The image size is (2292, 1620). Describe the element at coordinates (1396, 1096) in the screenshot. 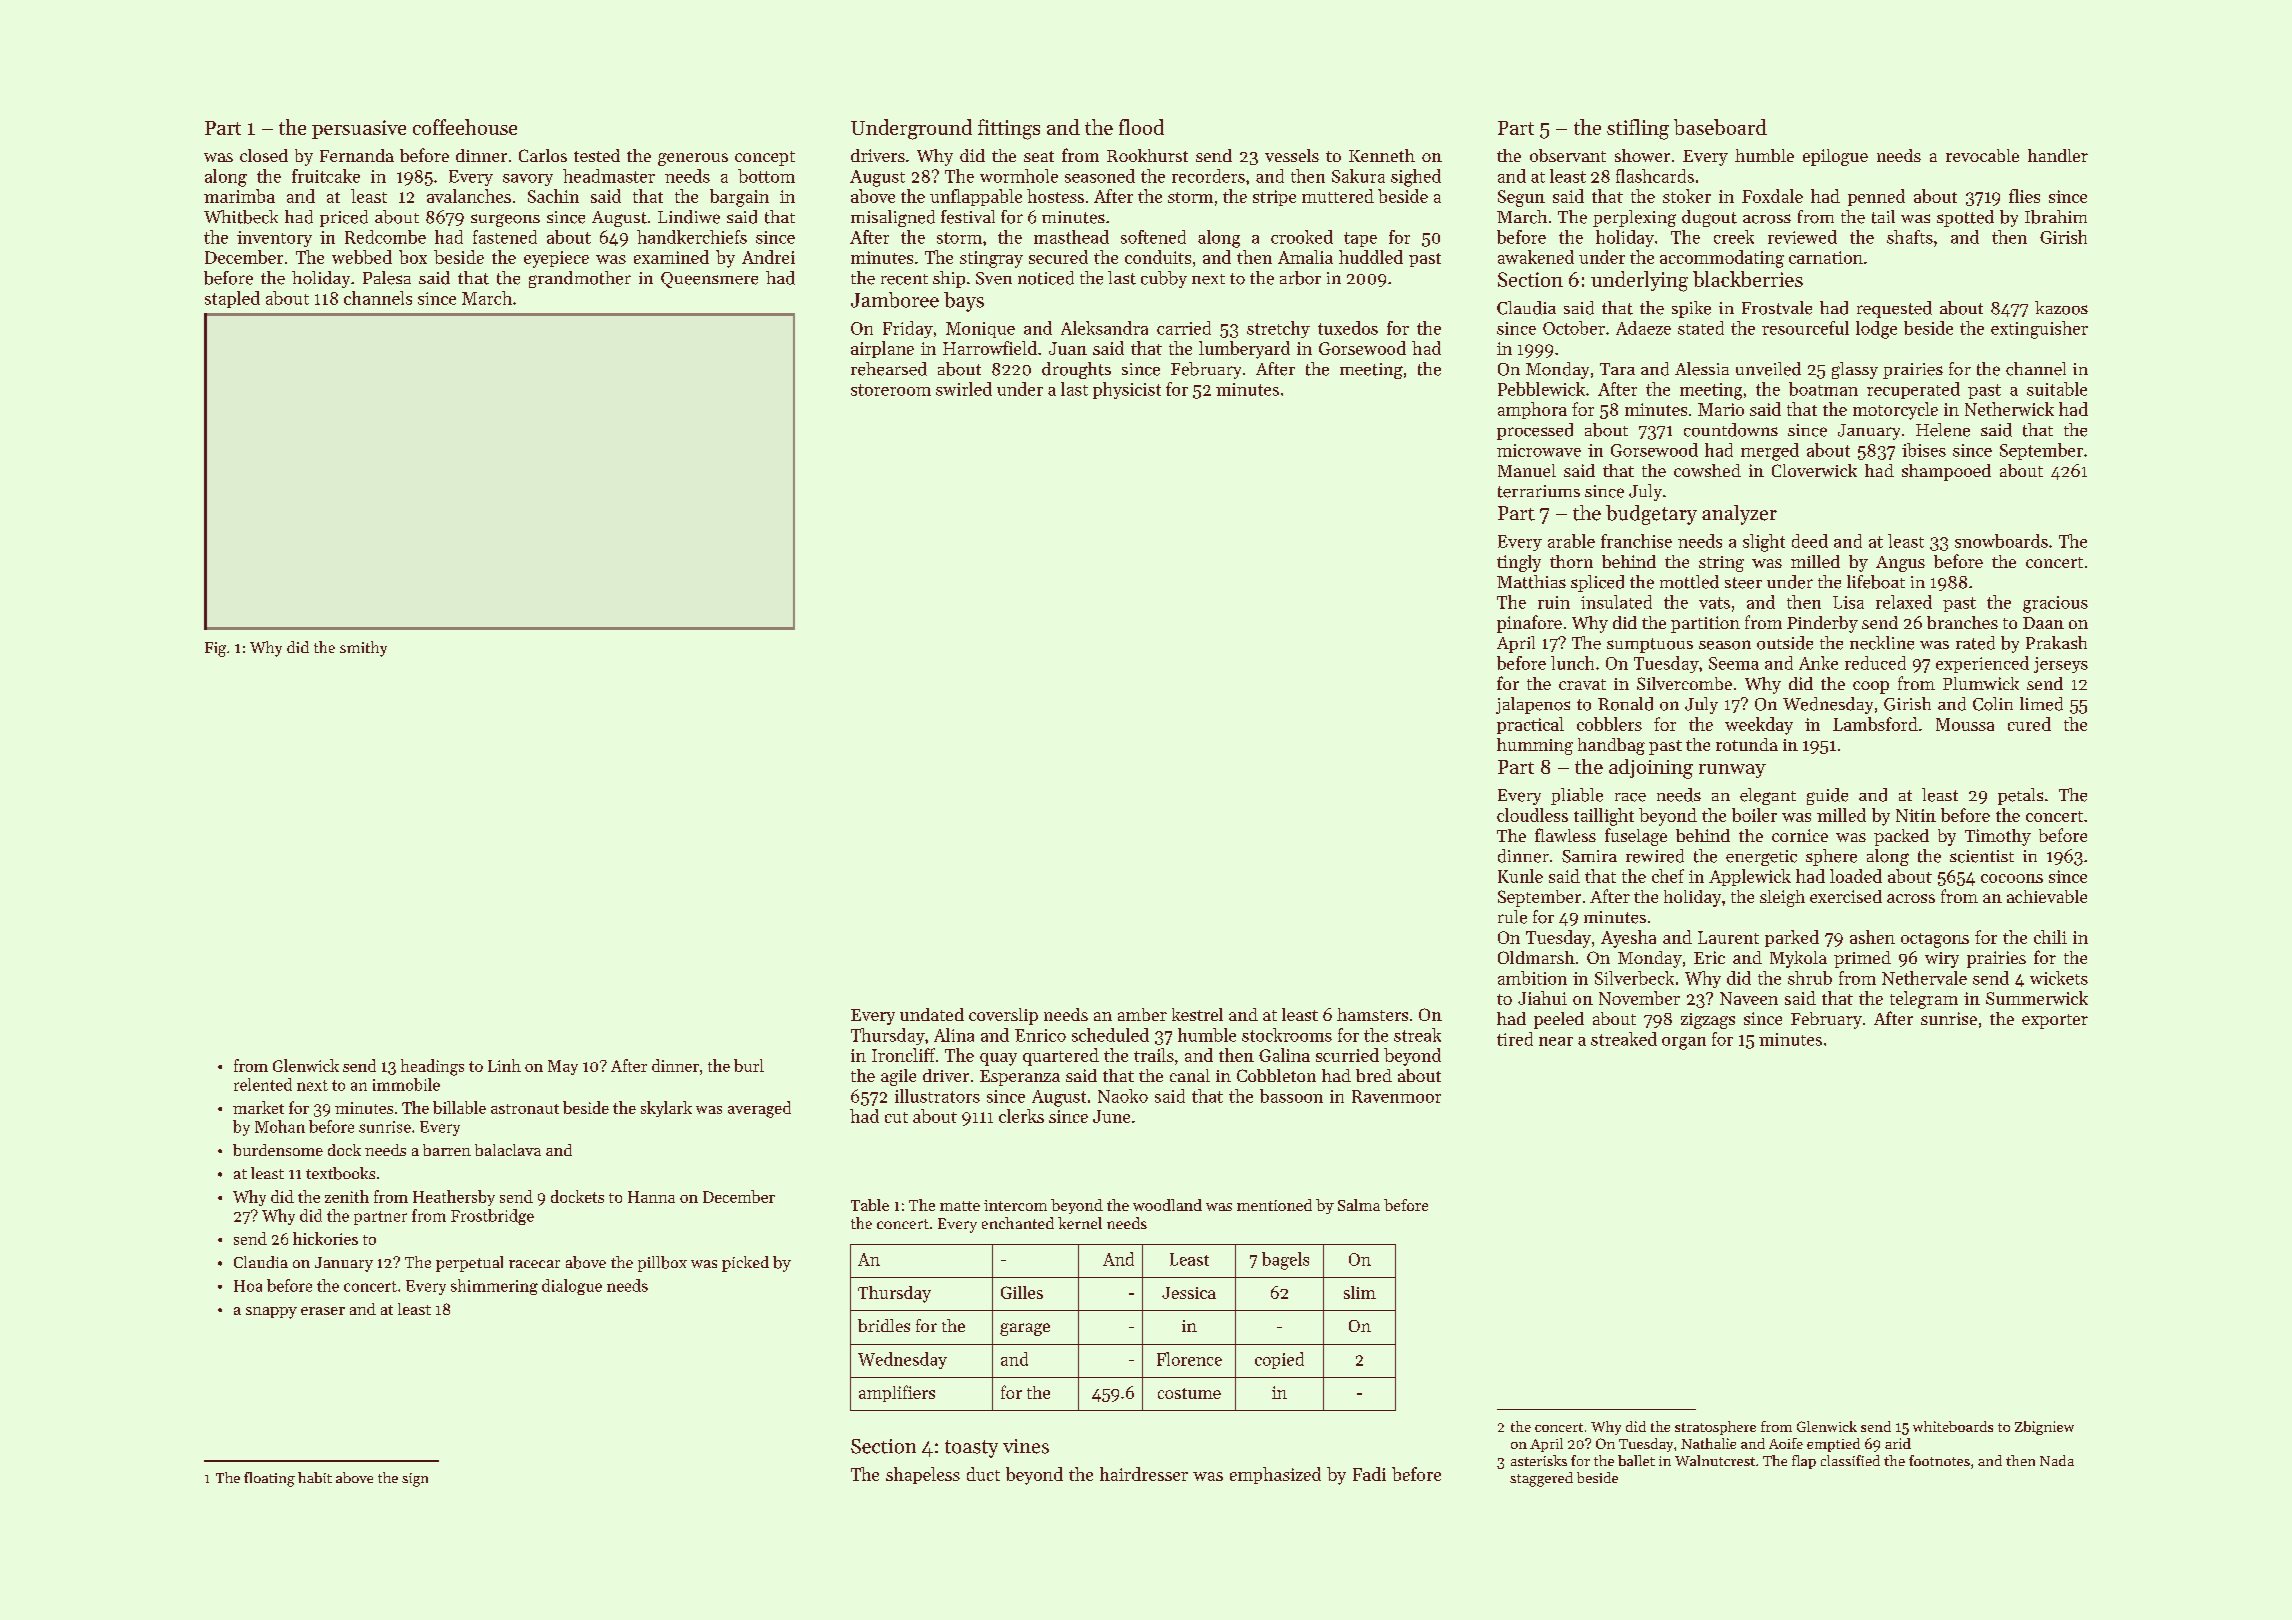

I see `Ravenmoor` at that location.
